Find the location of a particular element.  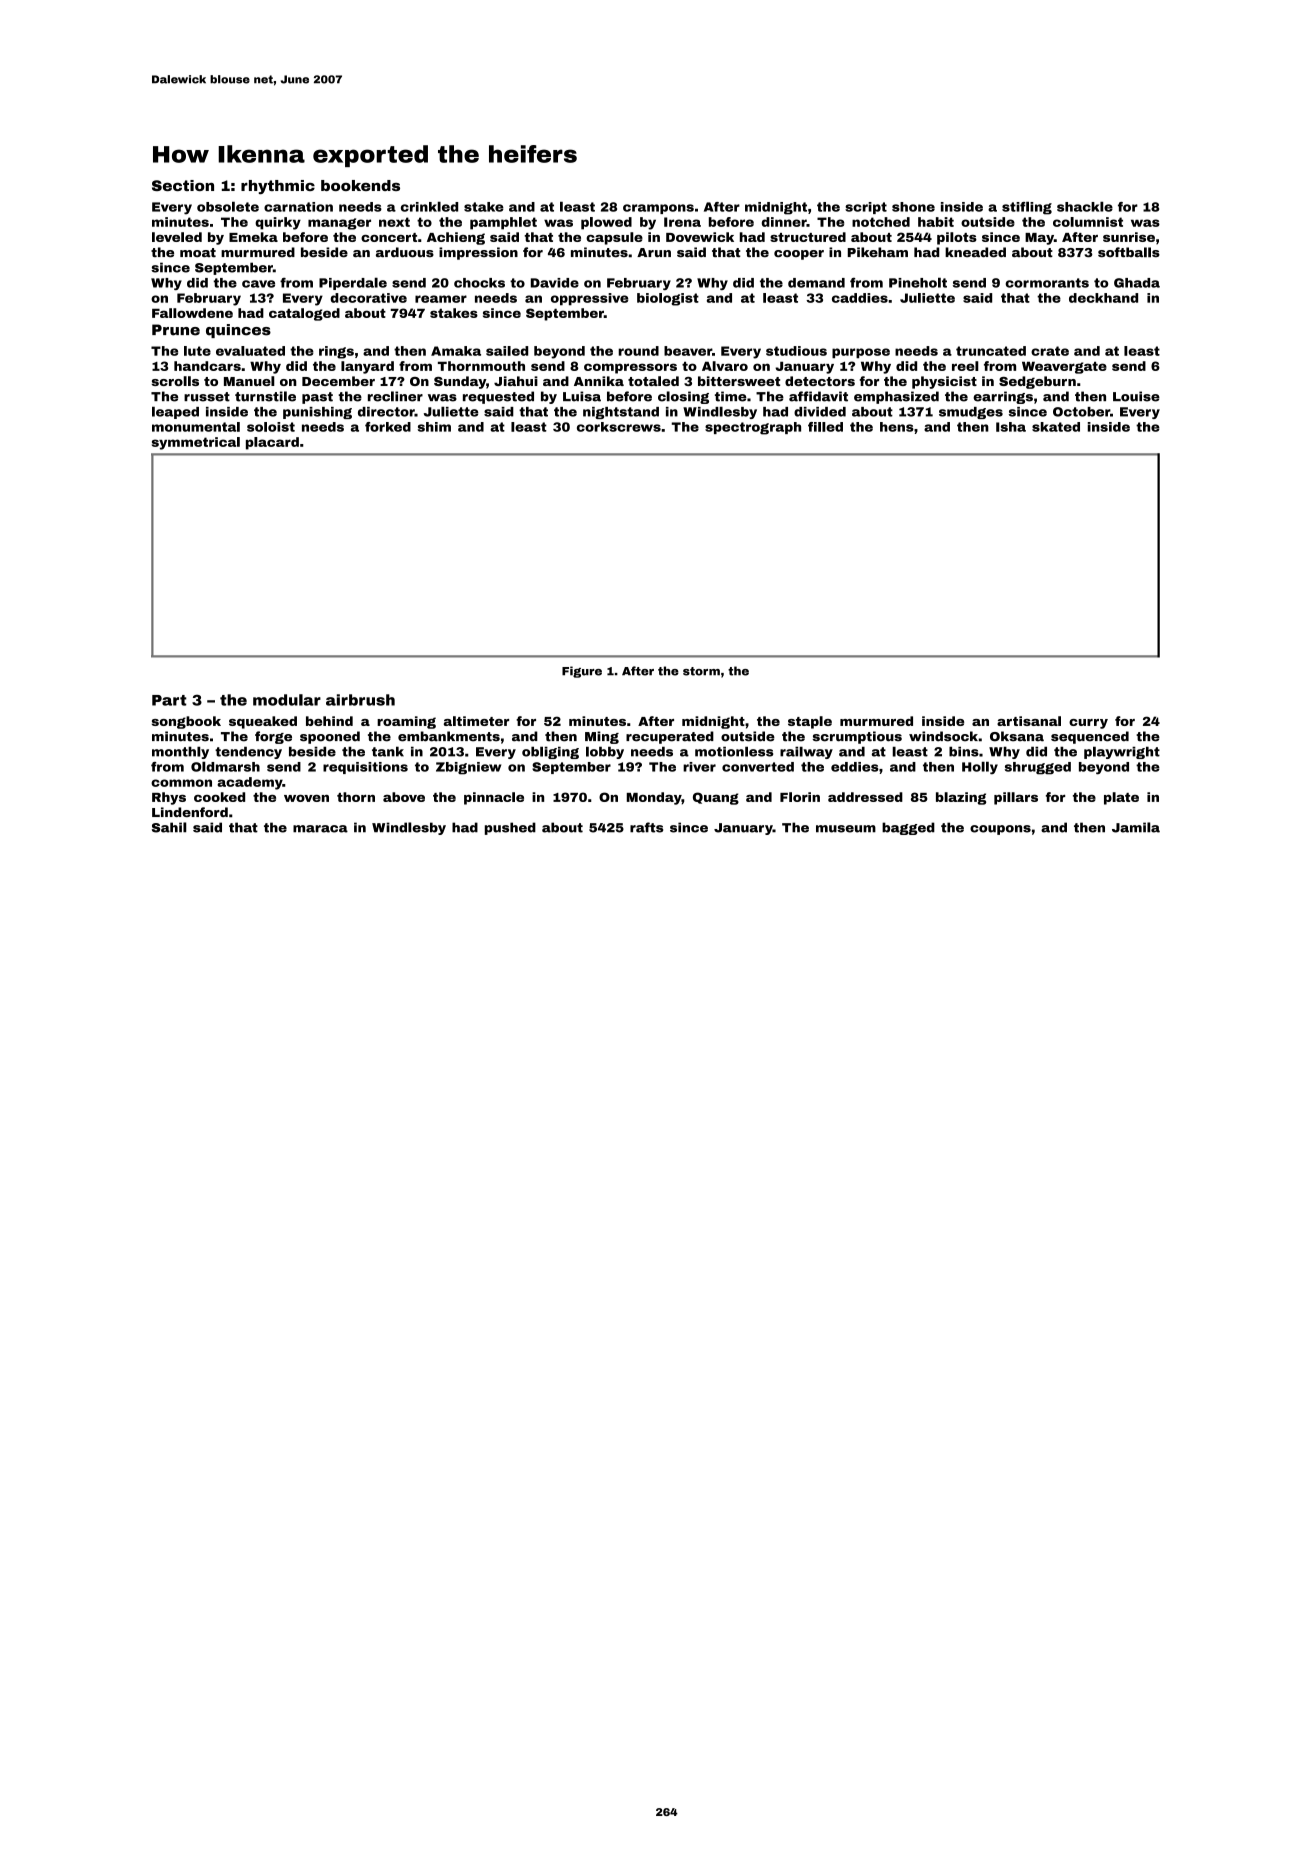

forked is located at coordinates (388, 427).
